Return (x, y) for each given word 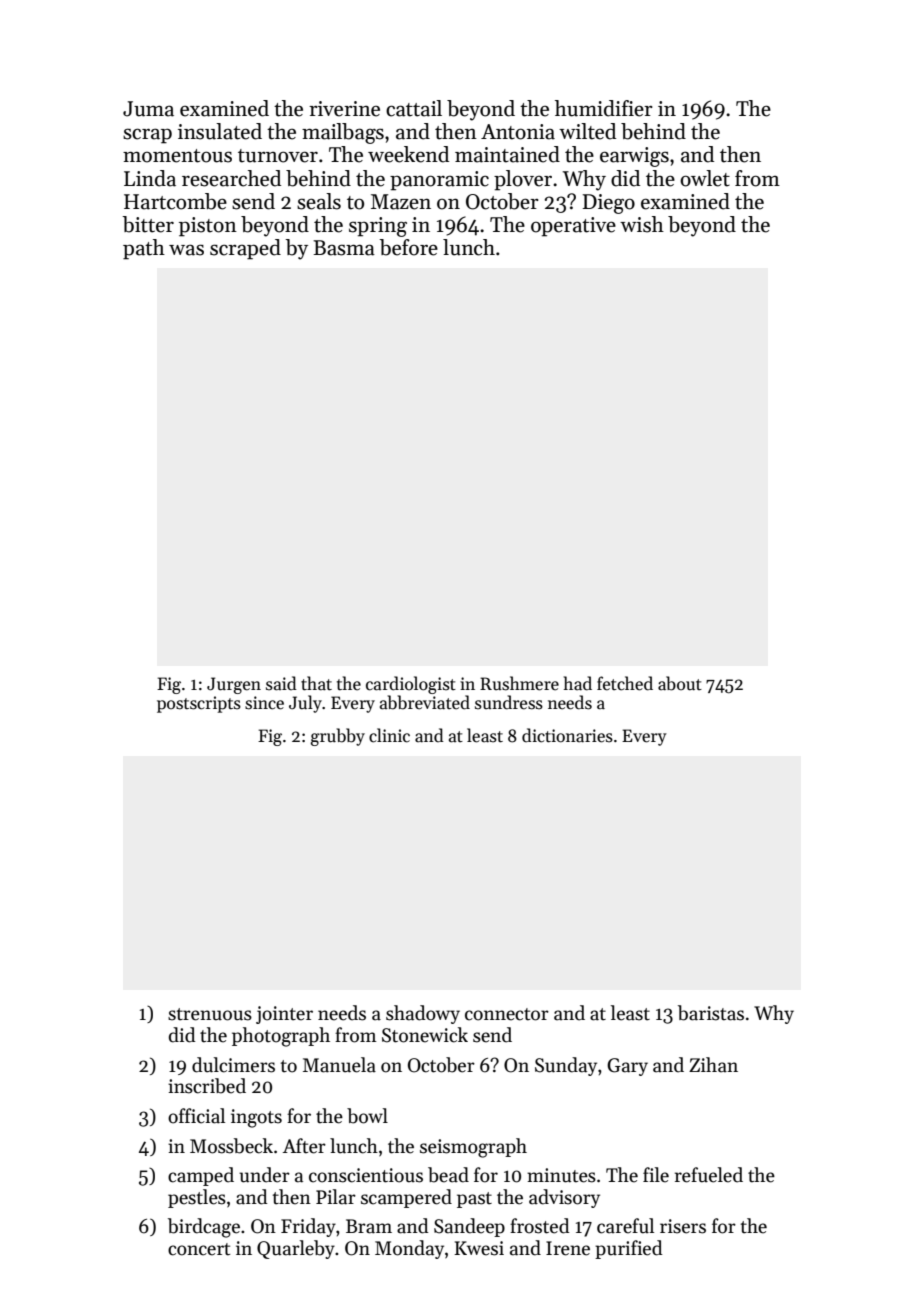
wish (642, 224)
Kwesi (479, 1248)
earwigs (634, 157)
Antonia (518, 132)
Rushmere (519, 683)
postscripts (199, 704)
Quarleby (296, 1249)
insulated (220, 131)
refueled (709, 1175)
